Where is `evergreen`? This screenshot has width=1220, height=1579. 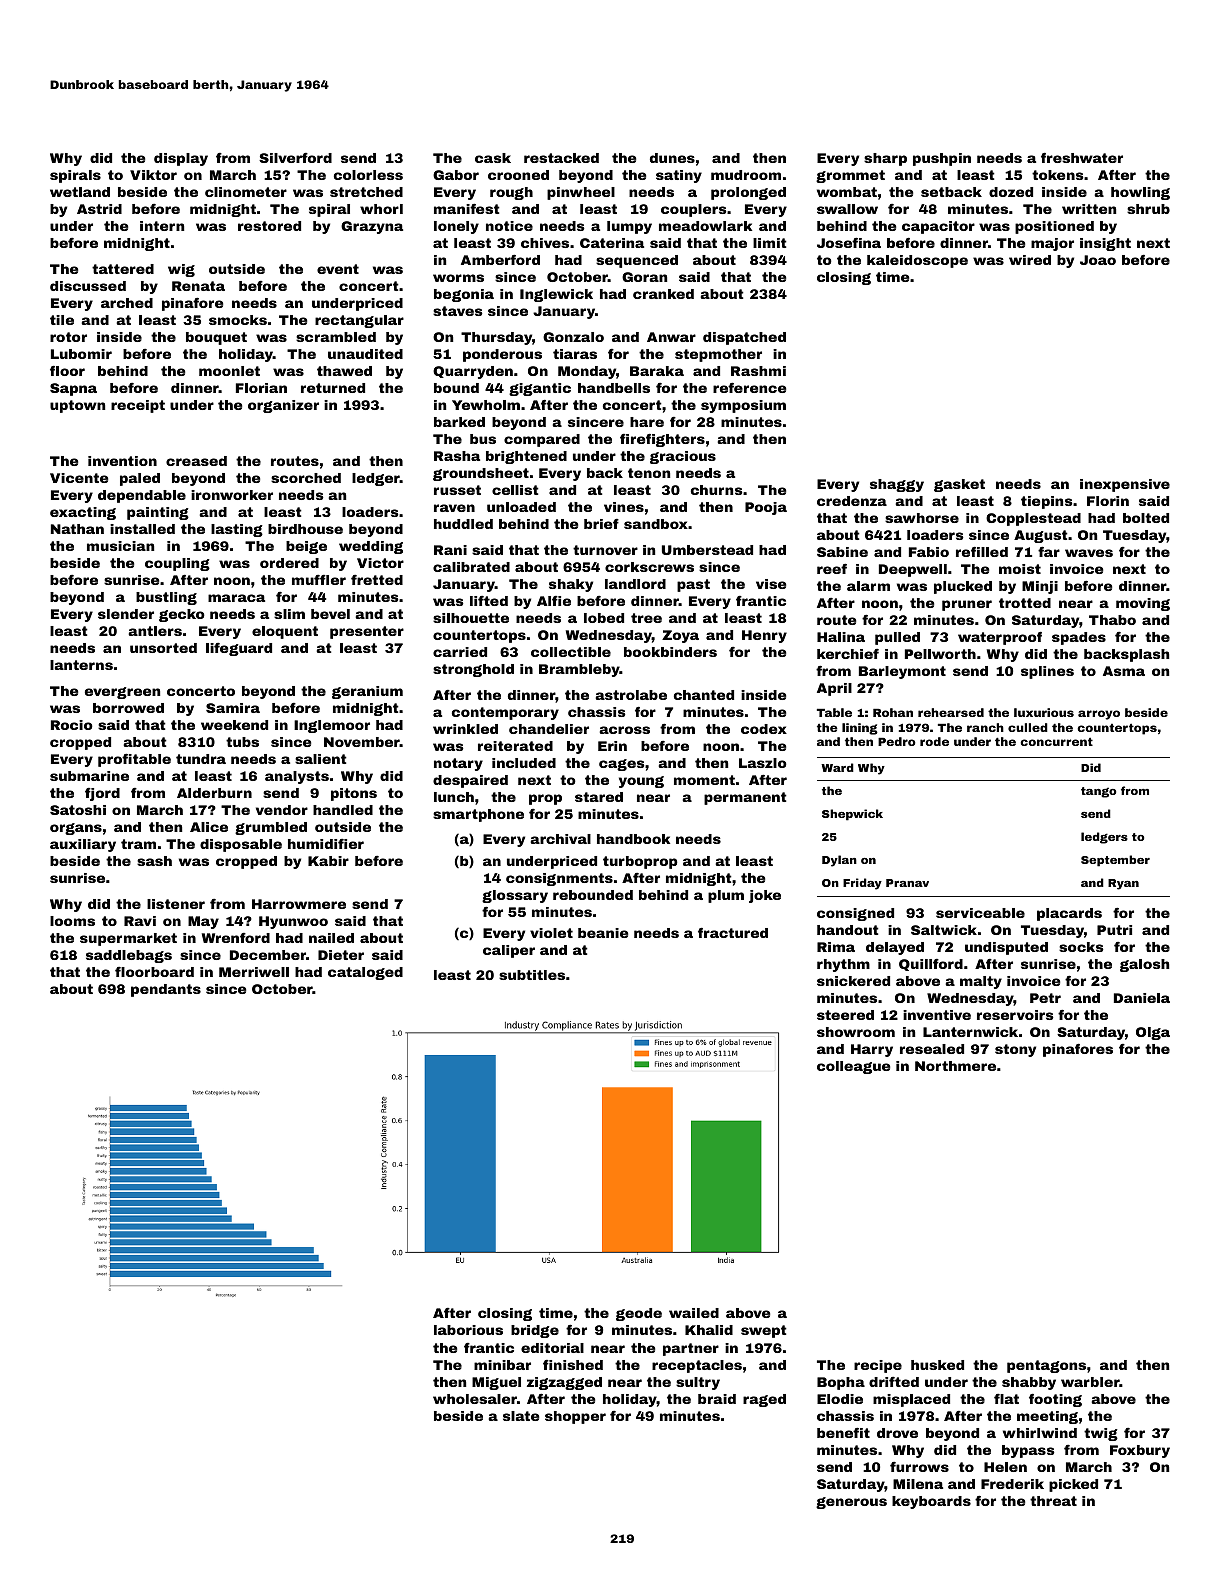 evergreen is located at coordinates (122, 693).
